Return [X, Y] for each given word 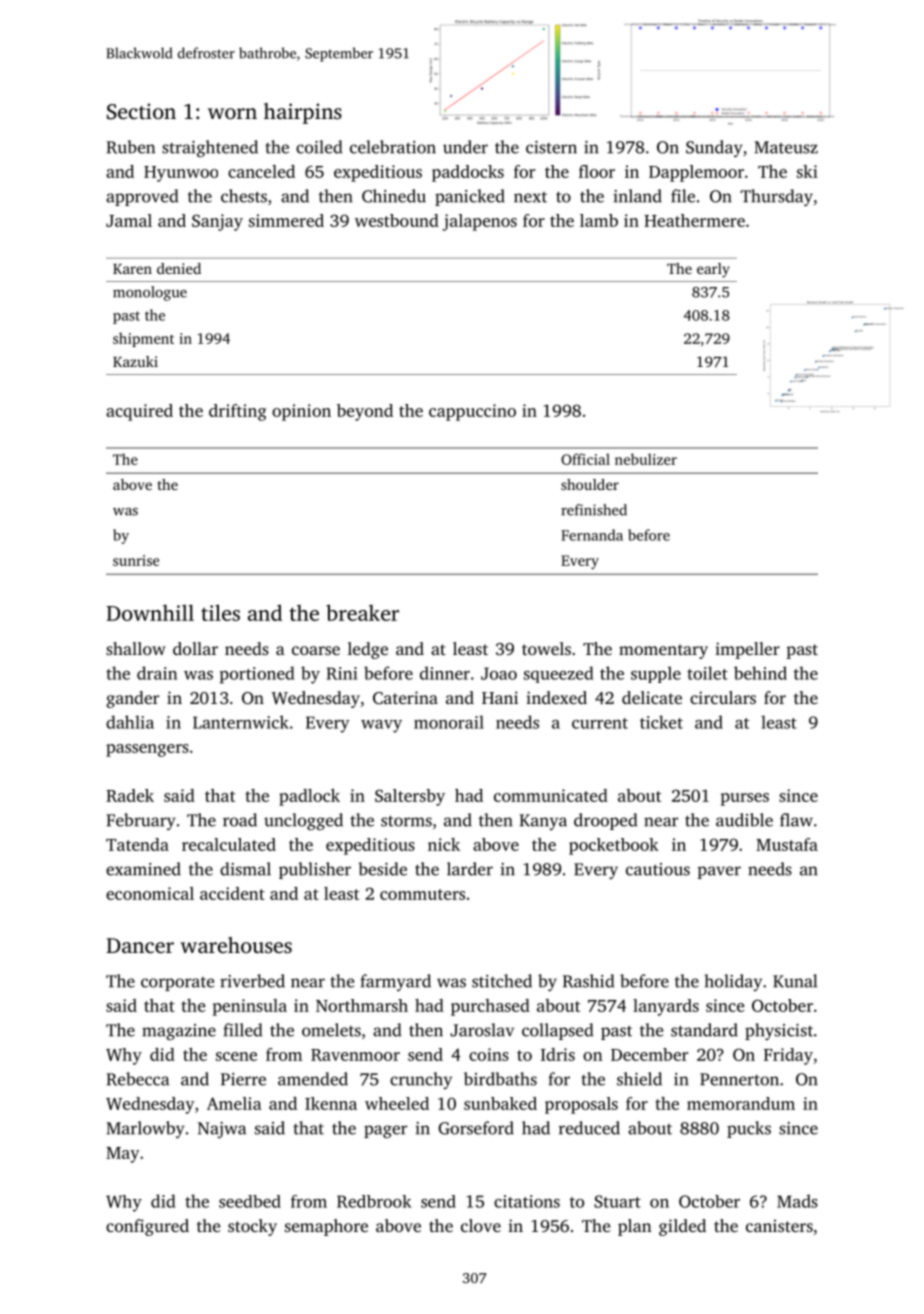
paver [719, 872]
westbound [397, 220]
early [713, 270]
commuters [422, 894]
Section [141, 111]
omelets [331, 1030]
